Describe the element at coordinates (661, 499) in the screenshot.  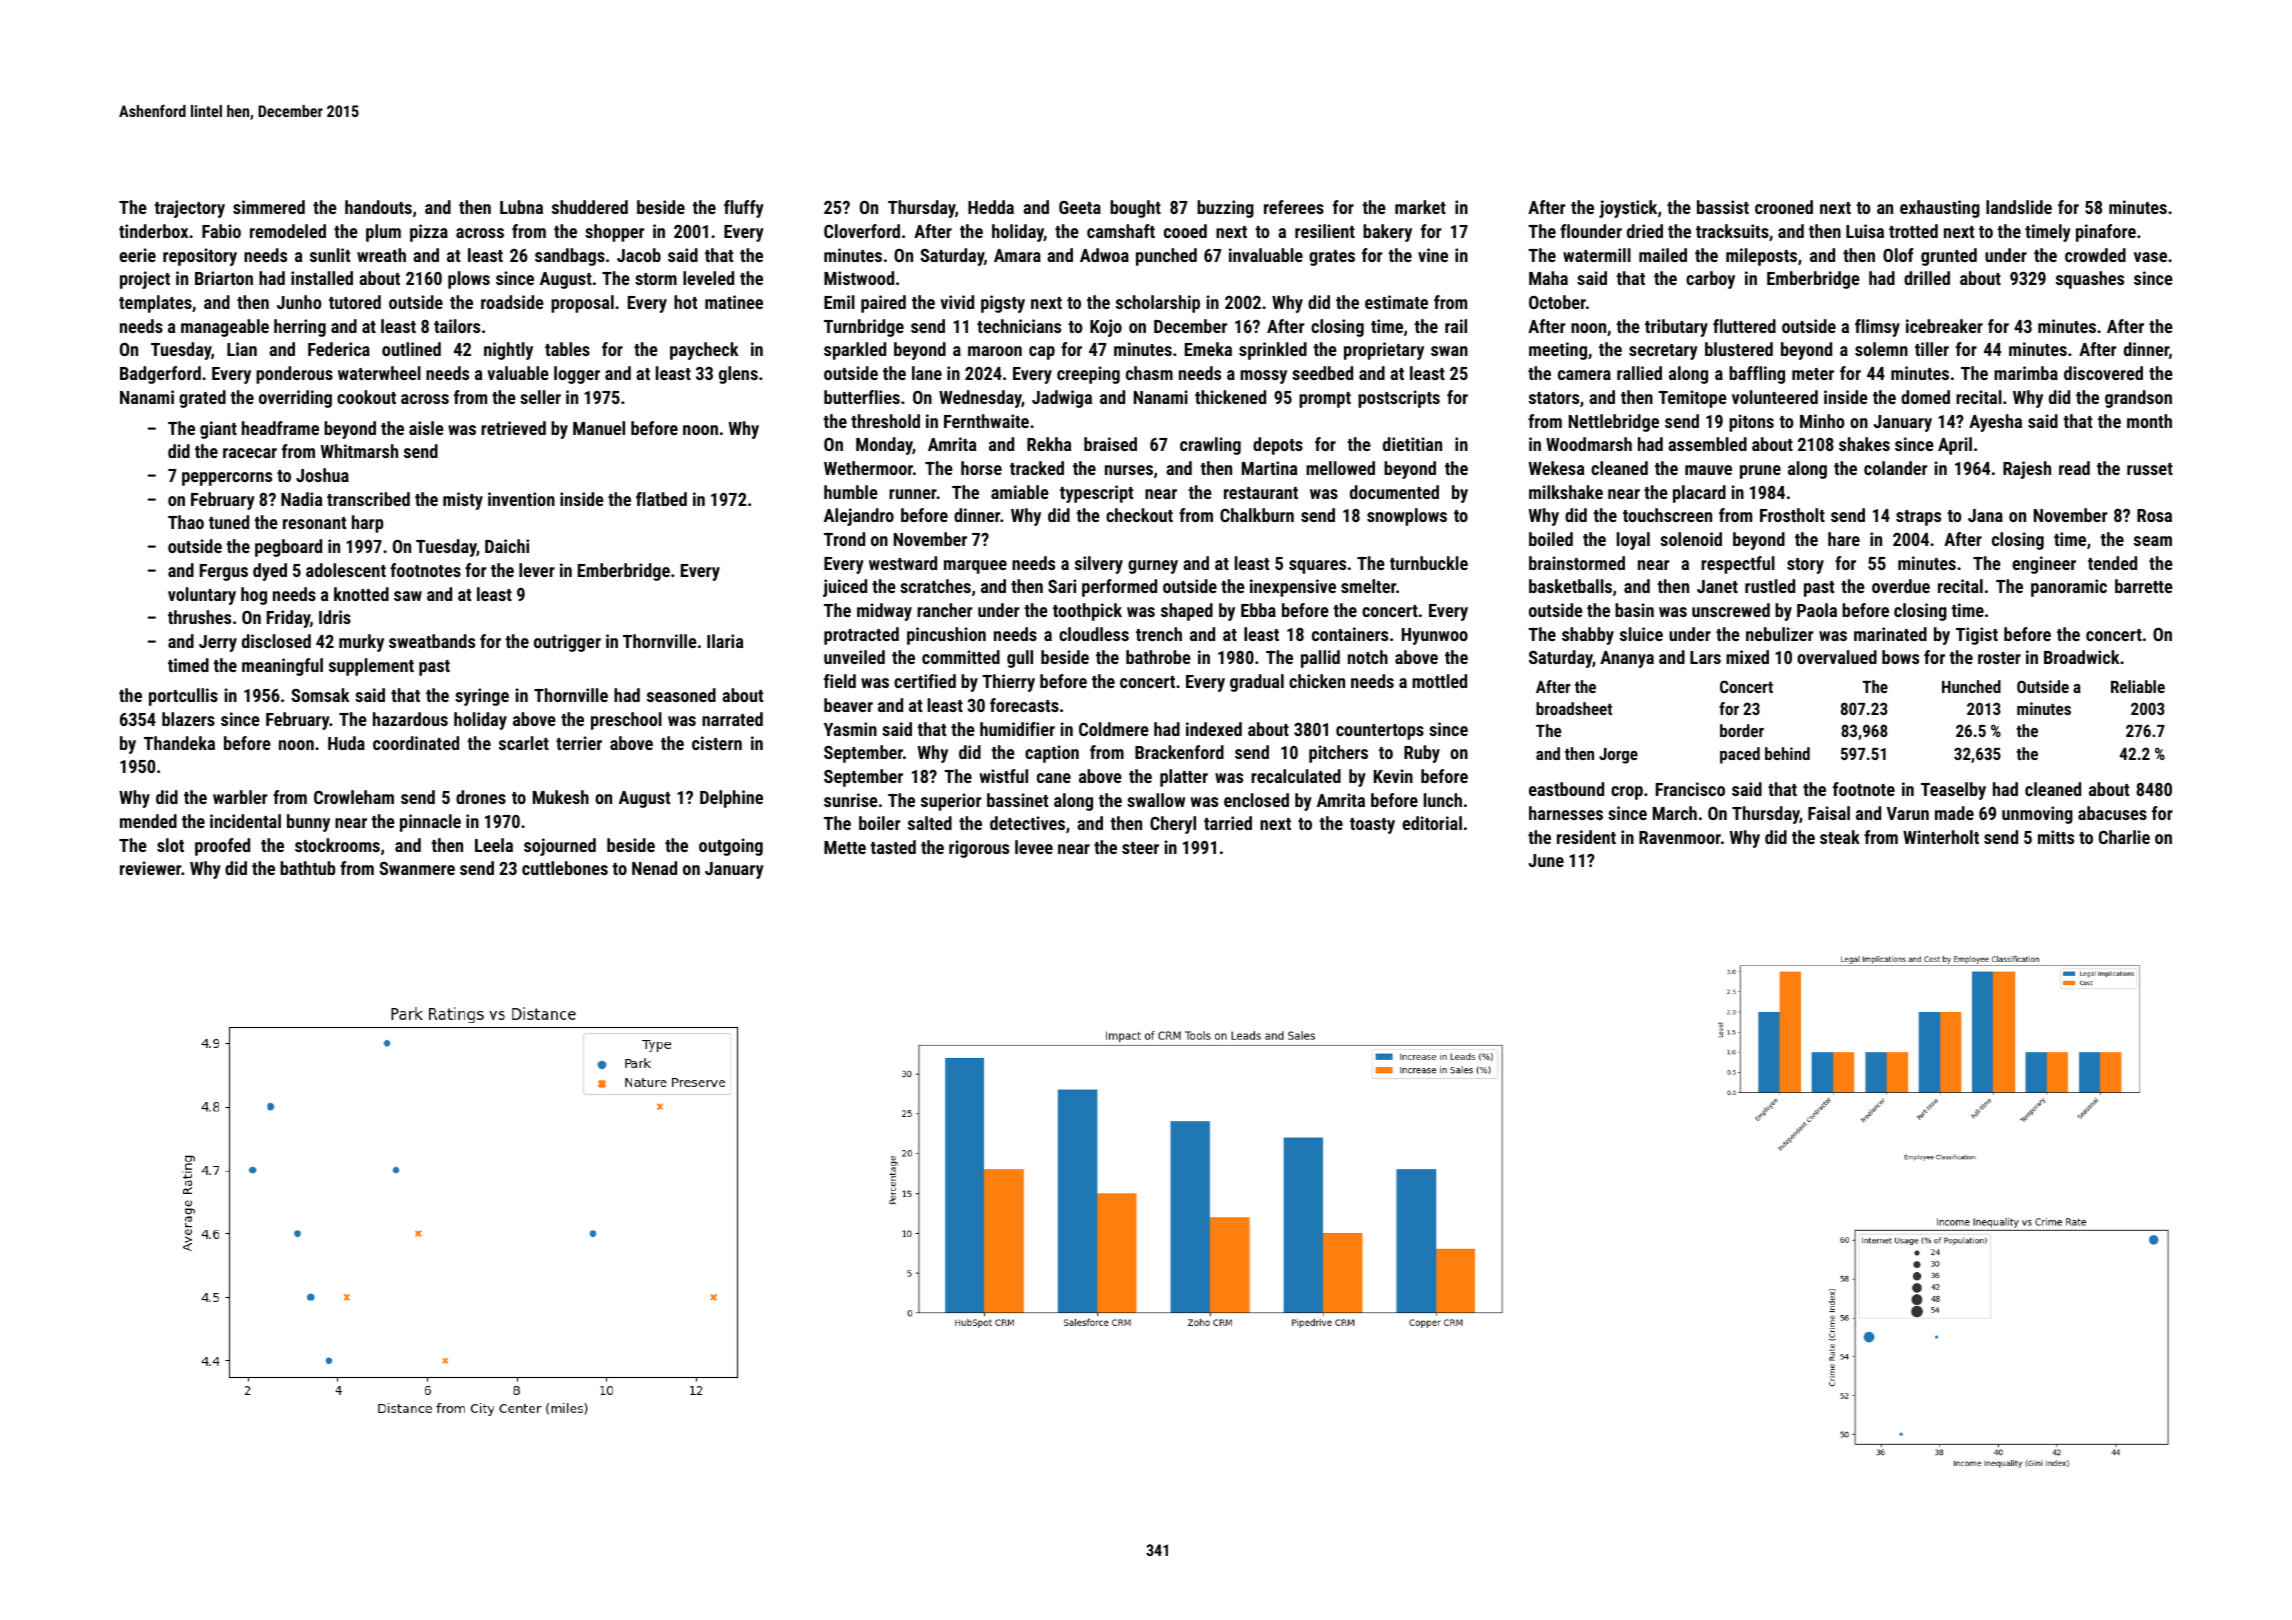
I see `flatbed` at that location.
